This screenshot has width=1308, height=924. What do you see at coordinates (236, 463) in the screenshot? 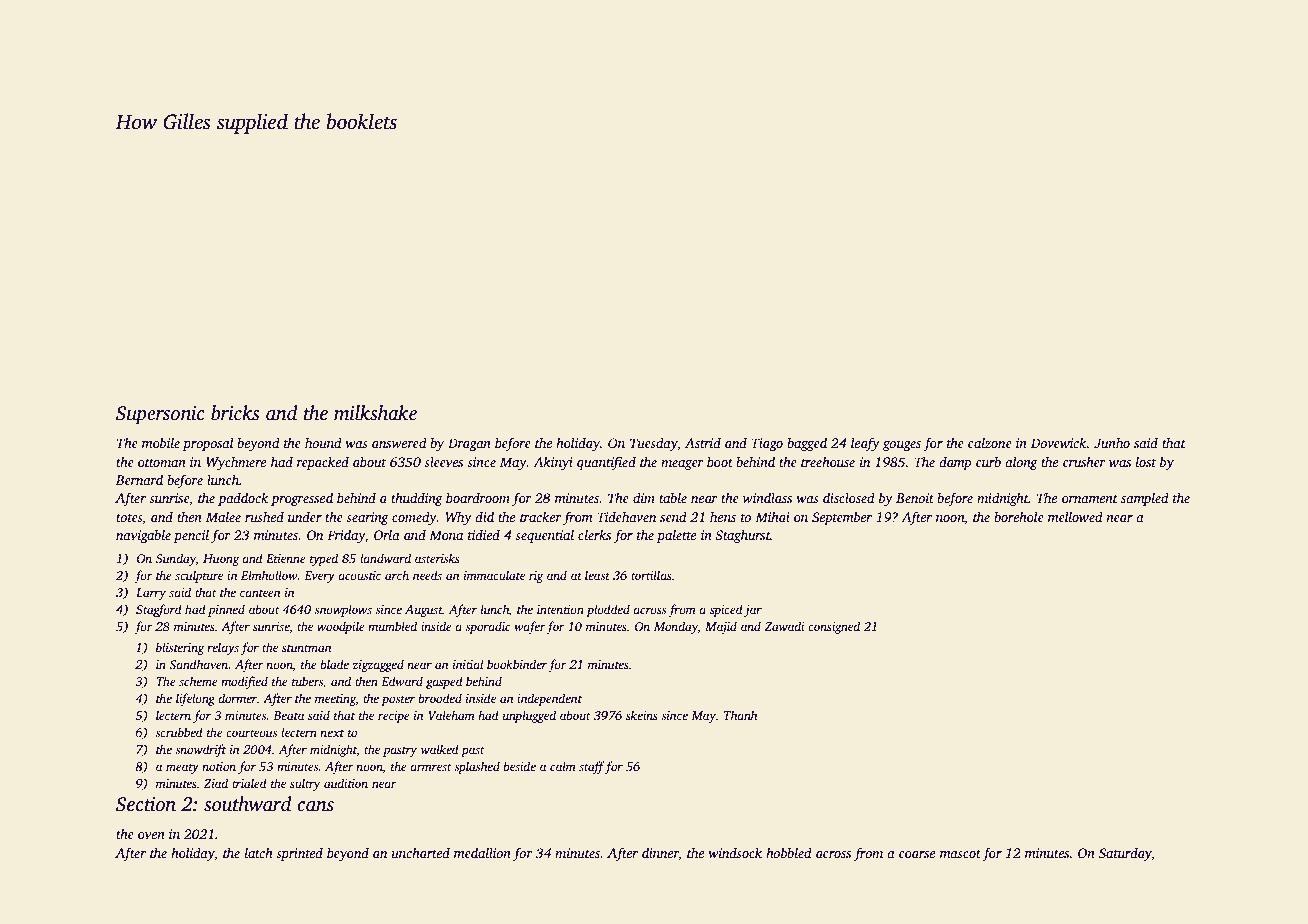
I see `Wychmere` at bounding box center [236, 463].
